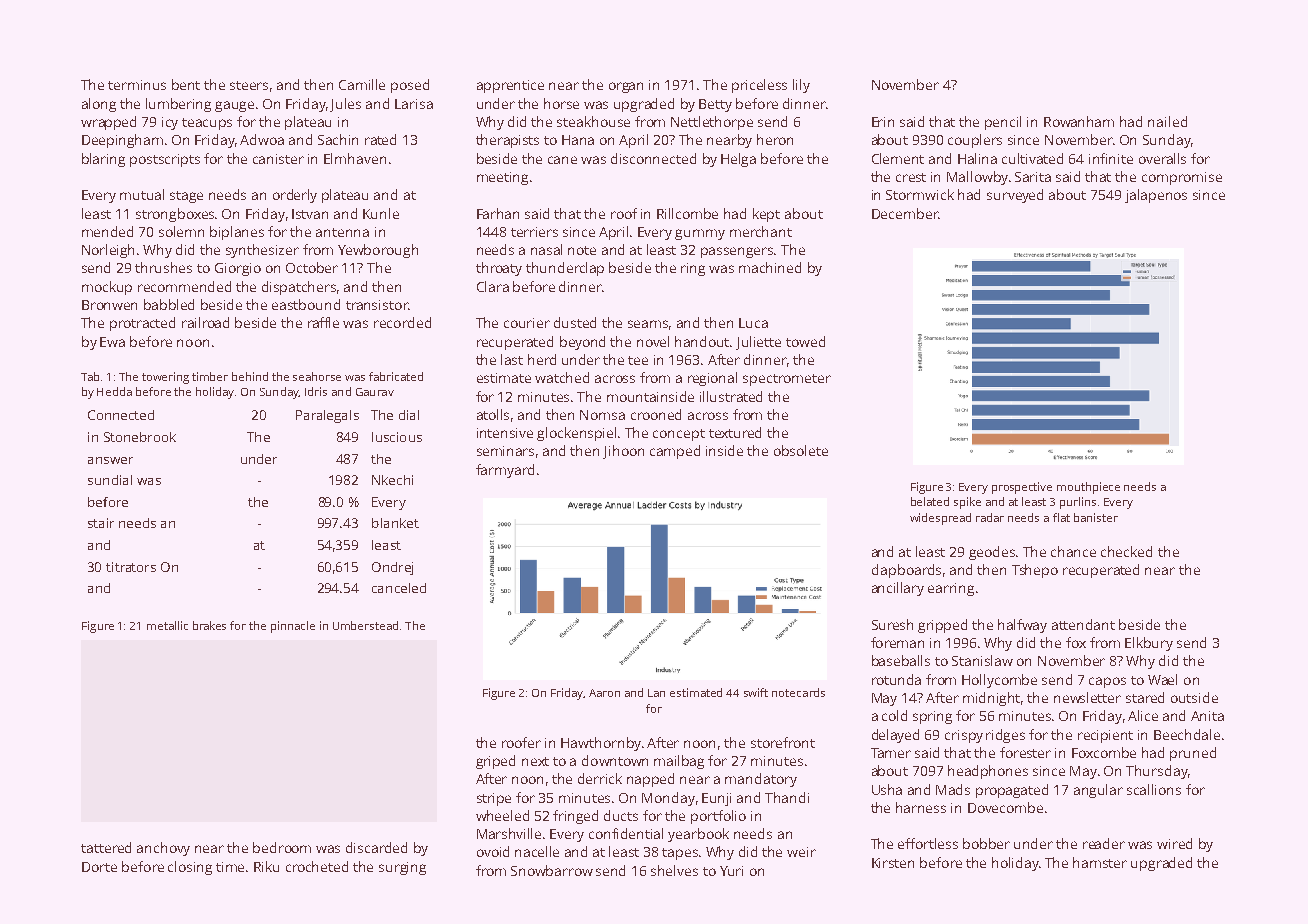 This screenshot has width=1308, height=924. What do you see at coordinates (593, 121) in the screenshot?
I see `steakhouse` at bounding box center [593, 121].
